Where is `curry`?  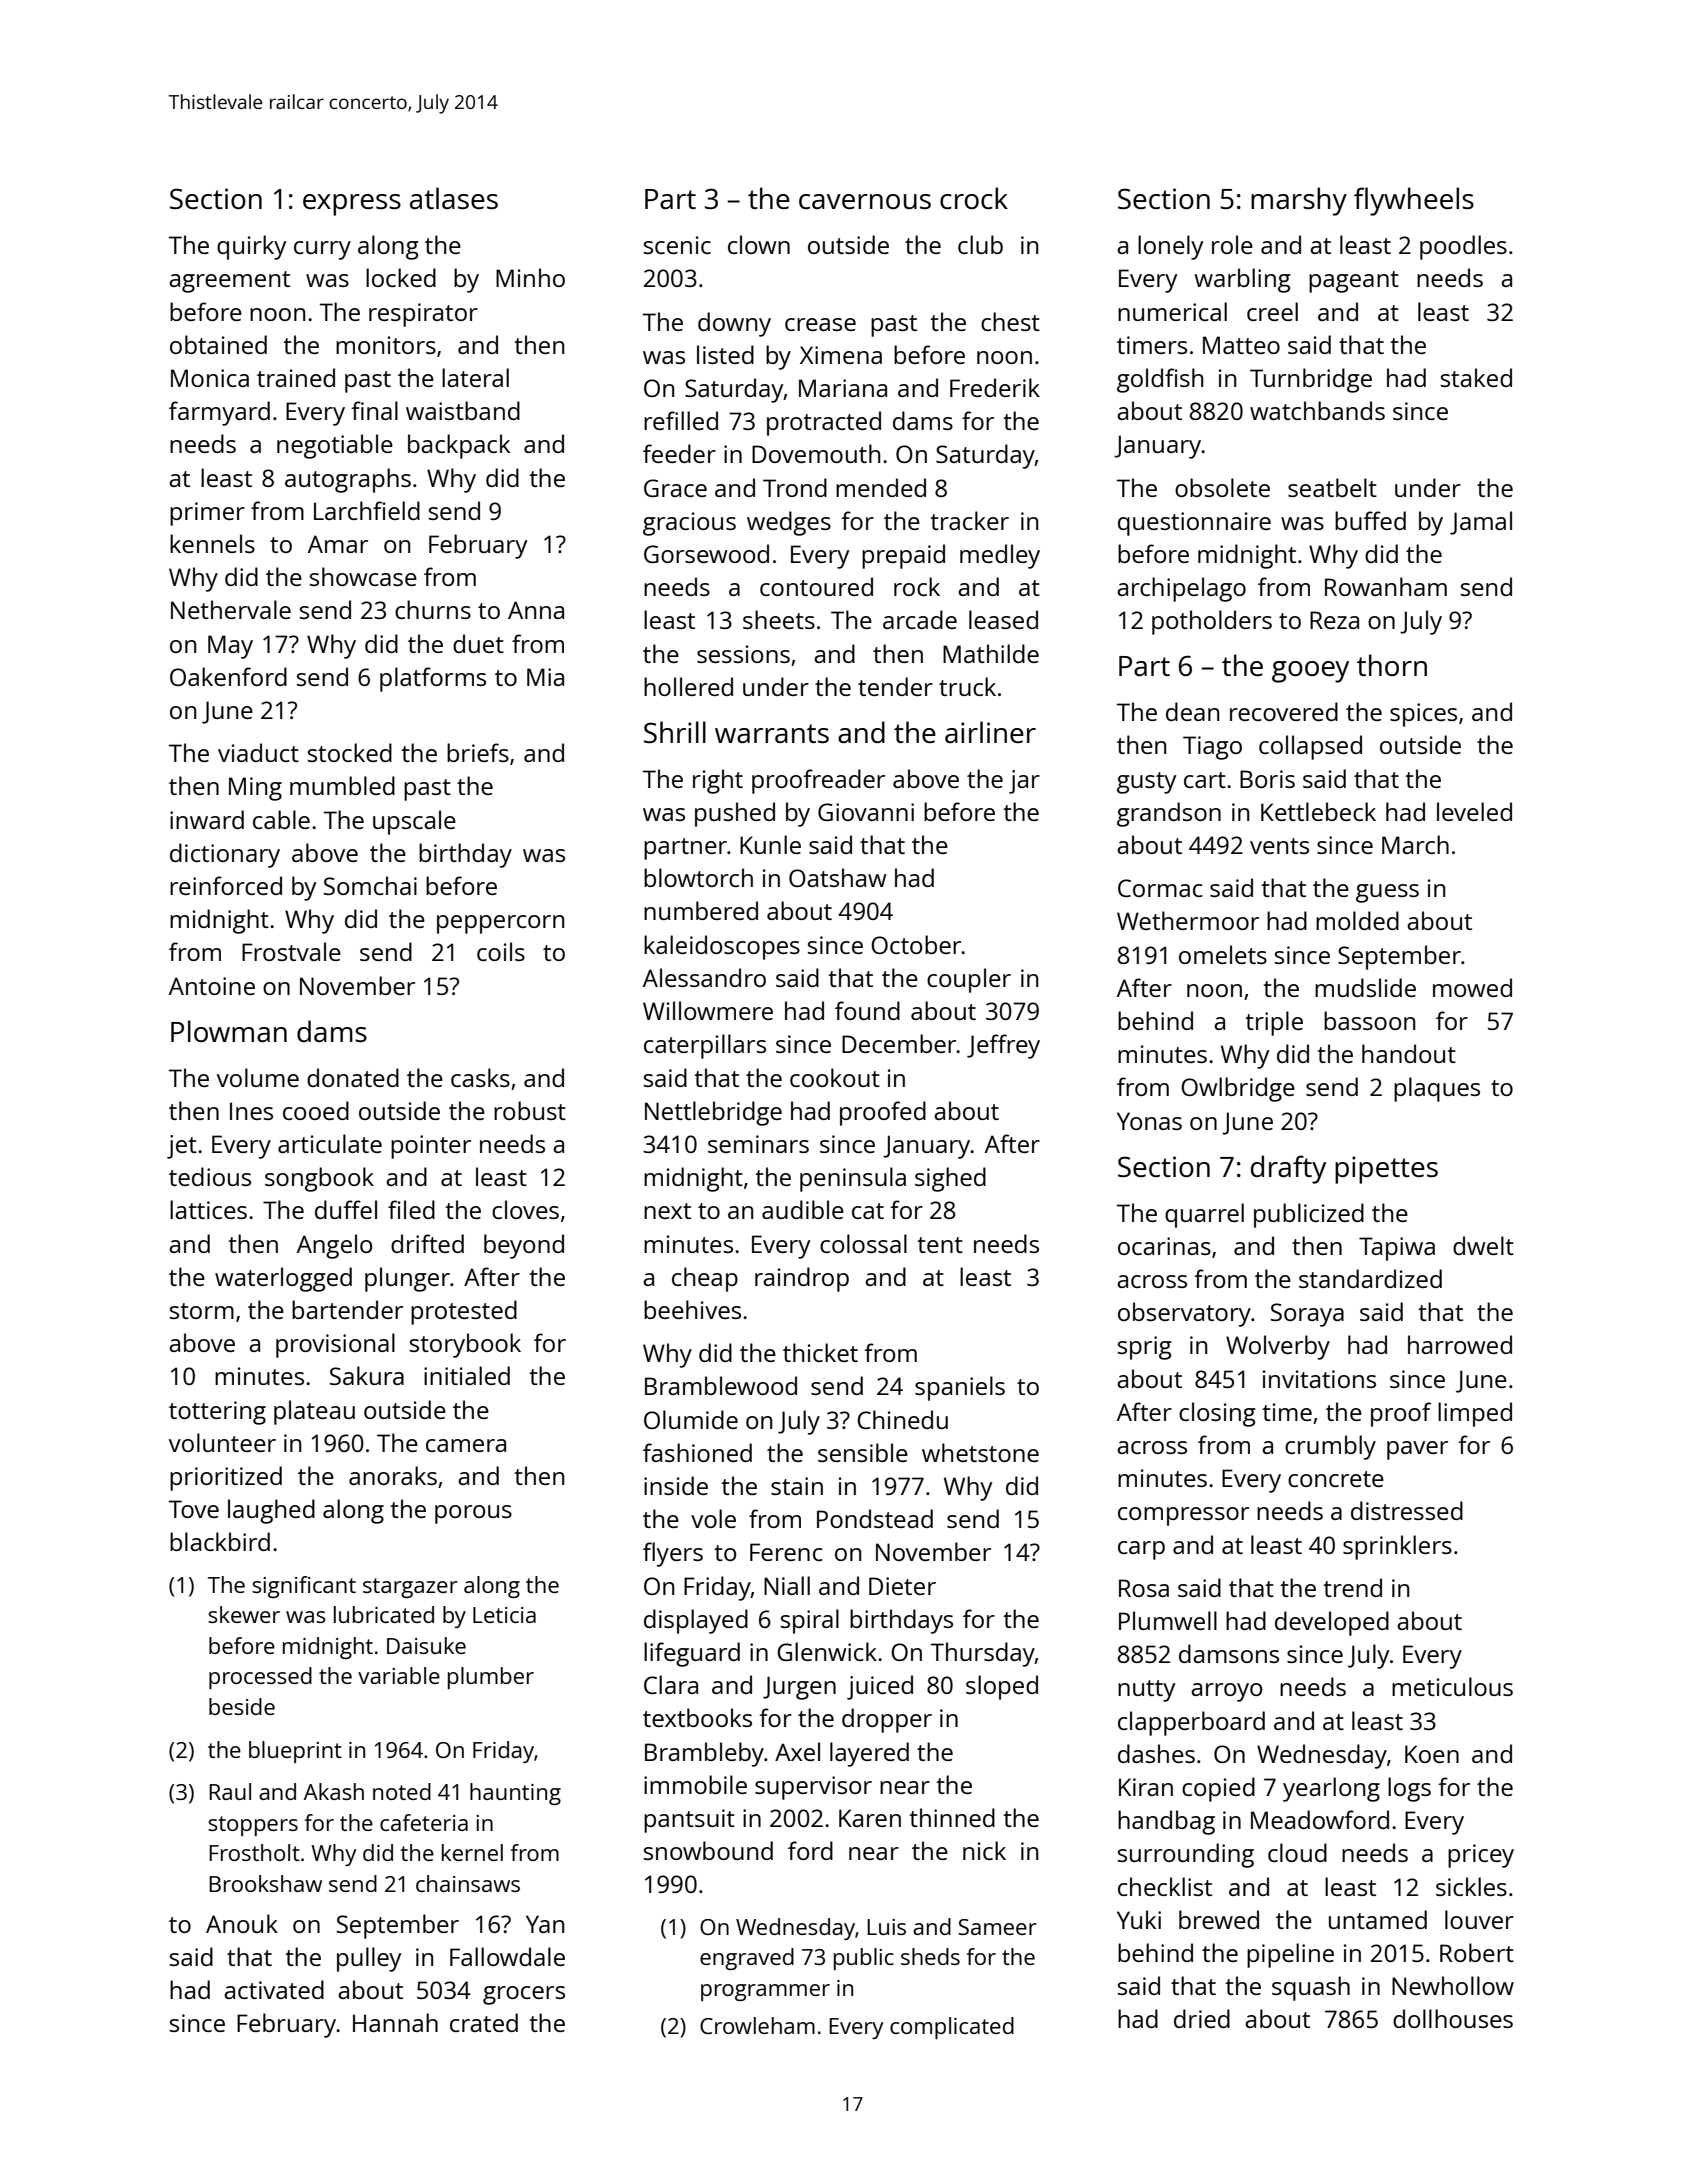 curry is located at coordinates (322, 250).
